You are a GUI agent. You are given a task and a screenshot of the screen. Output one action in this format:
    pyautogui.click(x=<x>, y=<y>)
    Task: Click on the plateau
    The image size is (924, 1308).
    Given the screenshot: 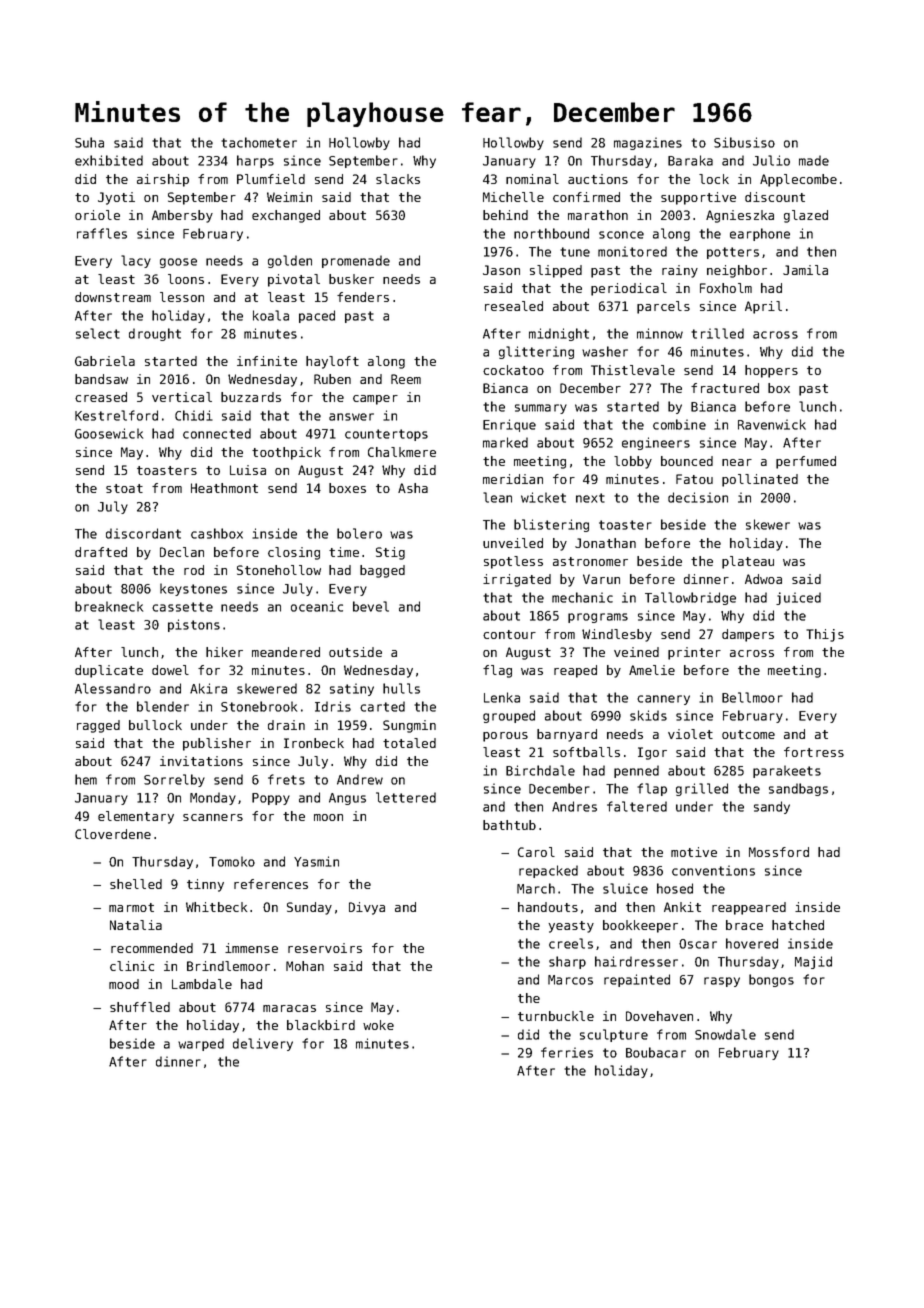 What is the action you would take?
    pyautogui.click(x=748, y=562)
